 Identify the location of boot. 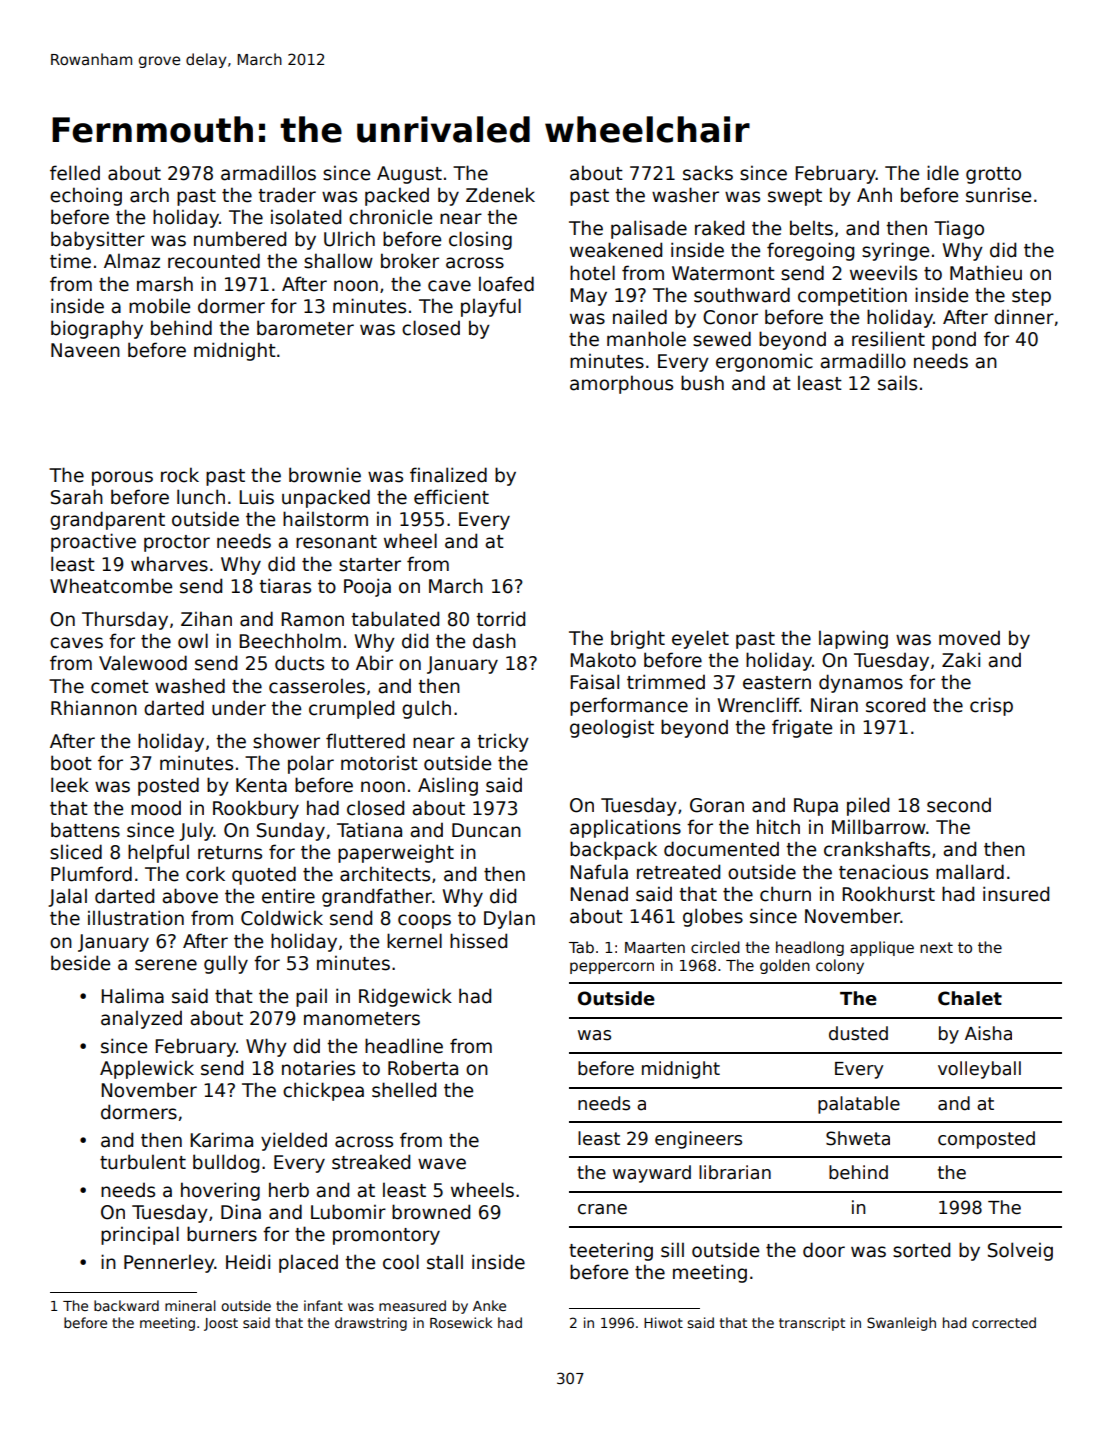
(71, 763).
